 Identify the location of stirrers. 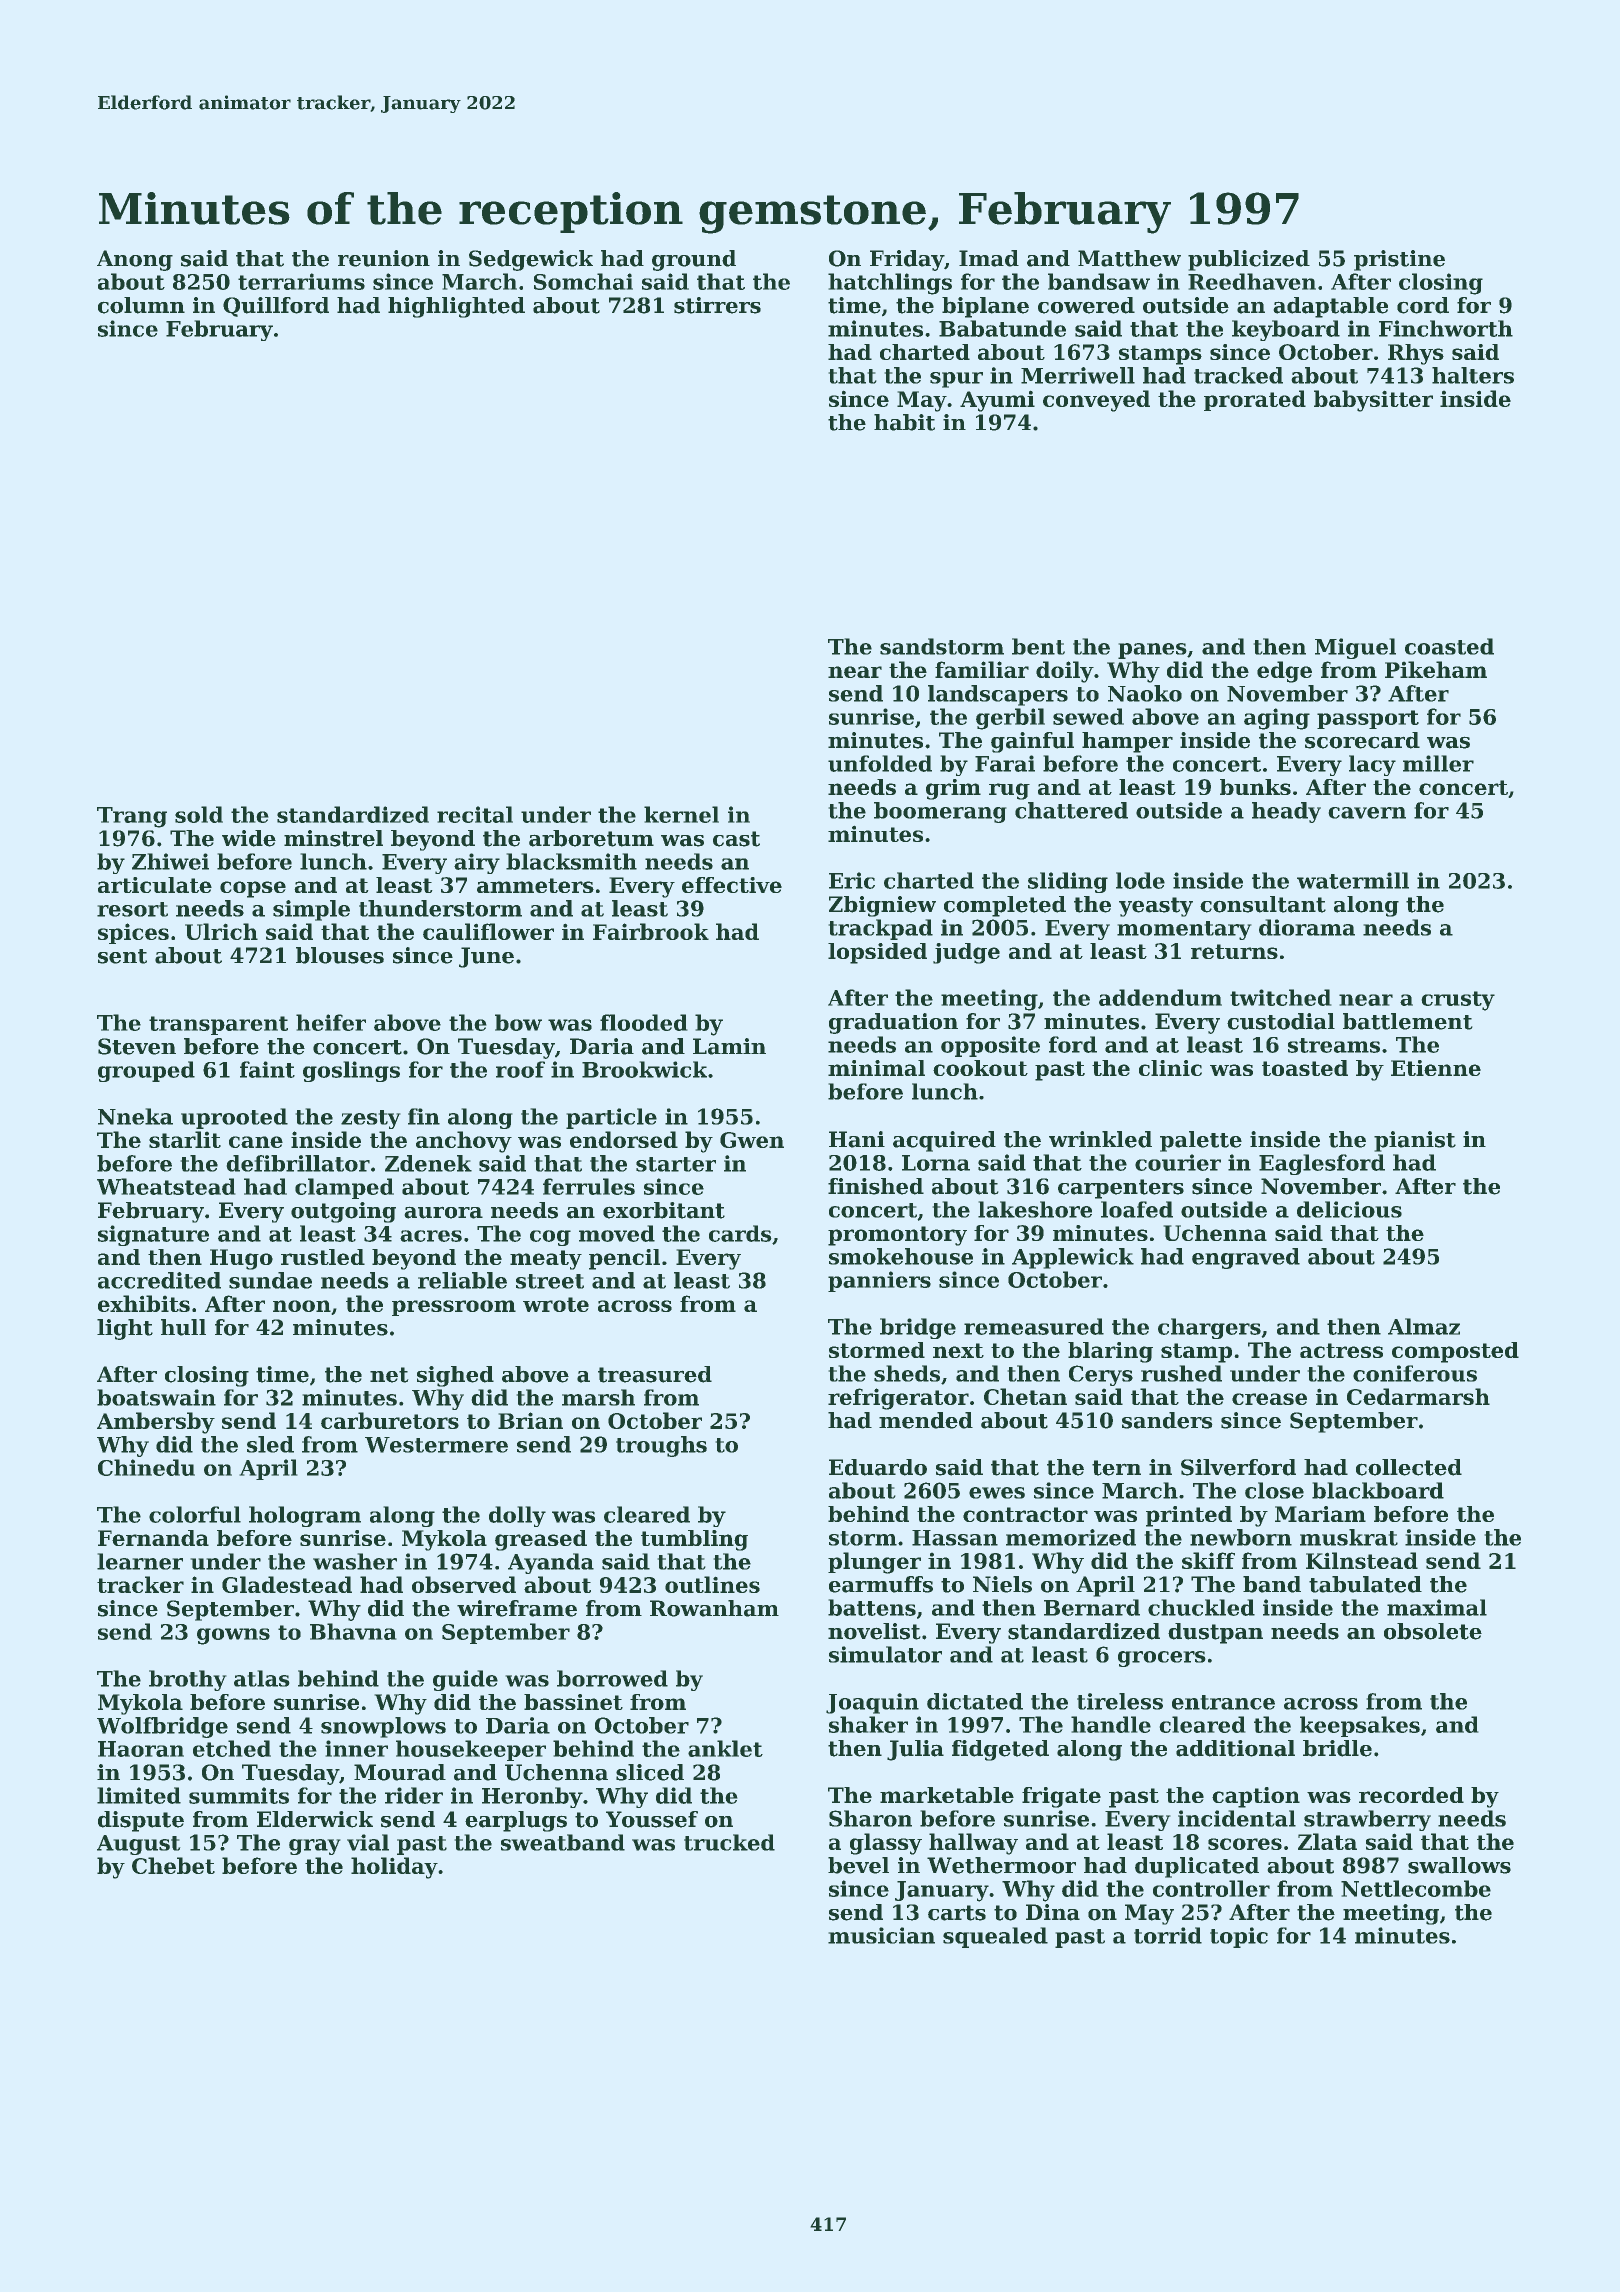
(717, 305).
